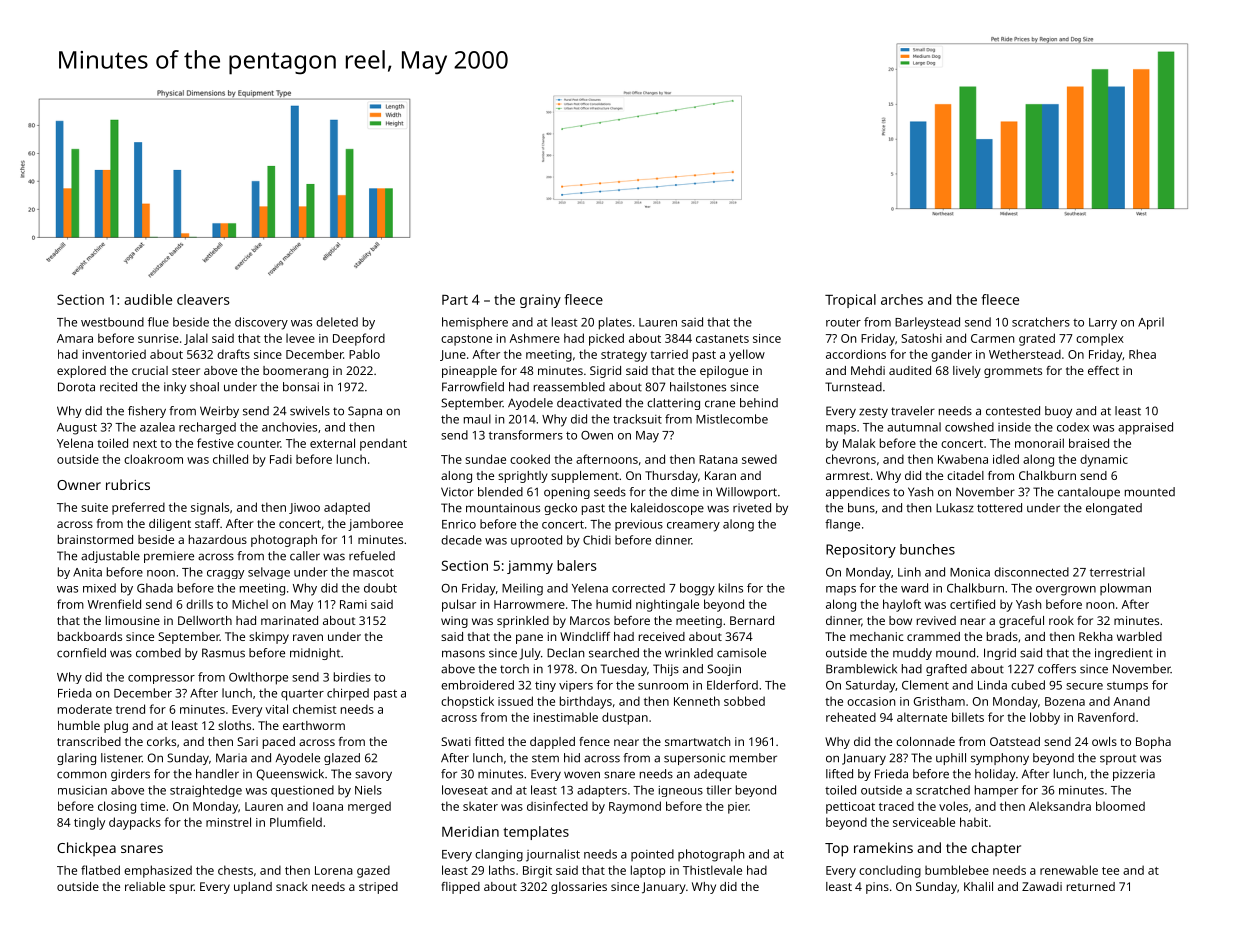 Image resolution: width=1233 pixels, height=952 pixels. What do you see at coordinates (1045, 718) in the screenshot?
I see `lobby` at bounding box center [1045, 718].
